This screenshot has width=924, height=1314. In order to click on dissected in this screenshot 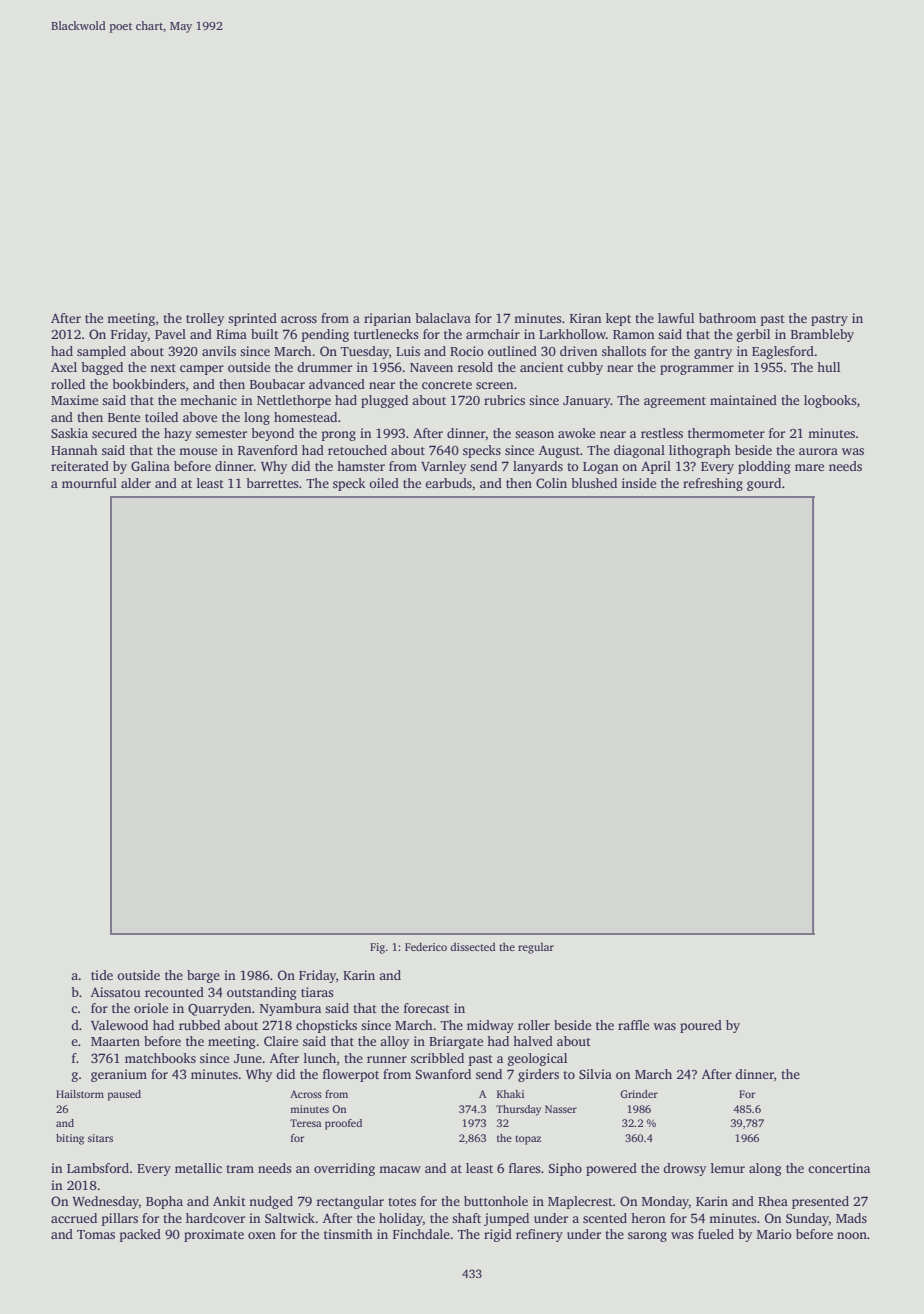, I will do `click(473, 946)`.
